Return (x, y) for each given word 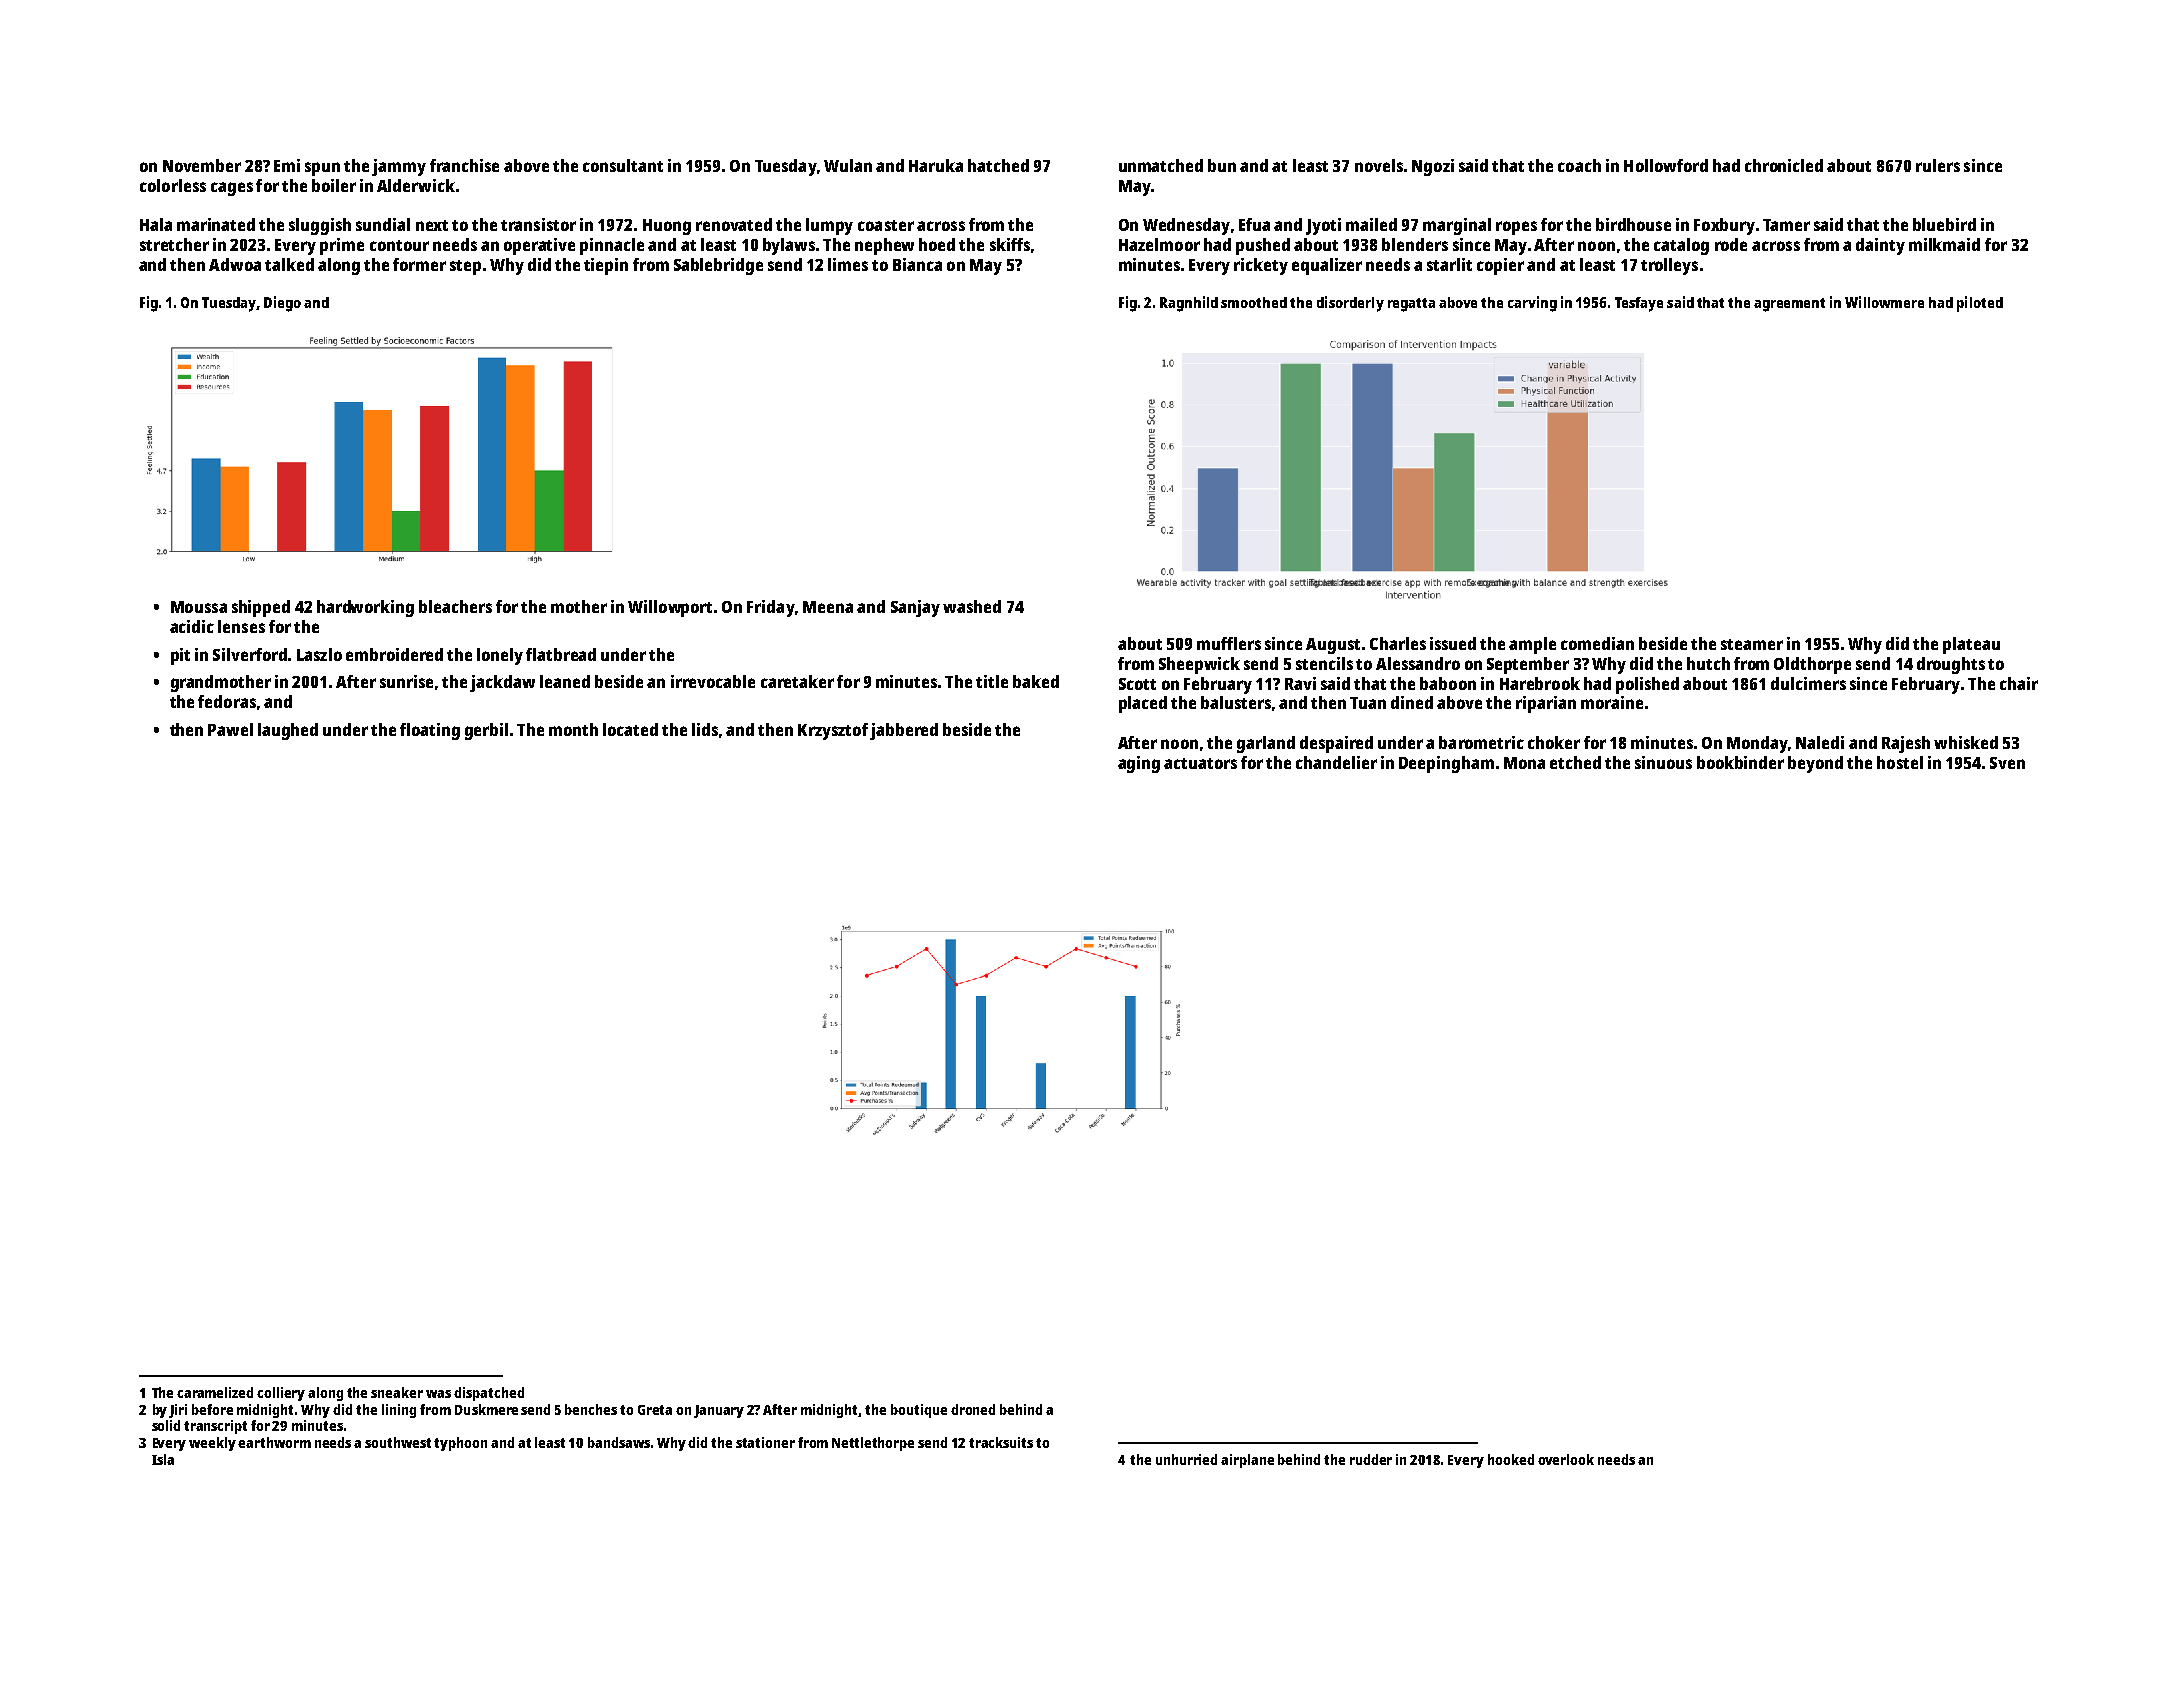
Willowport (670, 608)
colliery (281, 1394)
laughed (288, 731)
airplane (1247, 1461)
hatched (998, 165)
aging (1139, 764)
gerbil (486, 731)
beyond (1815, 764)
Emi (287, 165)
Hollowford (1666, 165)
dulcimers (1808, 683)
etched (1575, 762)
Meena (828, 607)
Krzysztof (833, 731)
